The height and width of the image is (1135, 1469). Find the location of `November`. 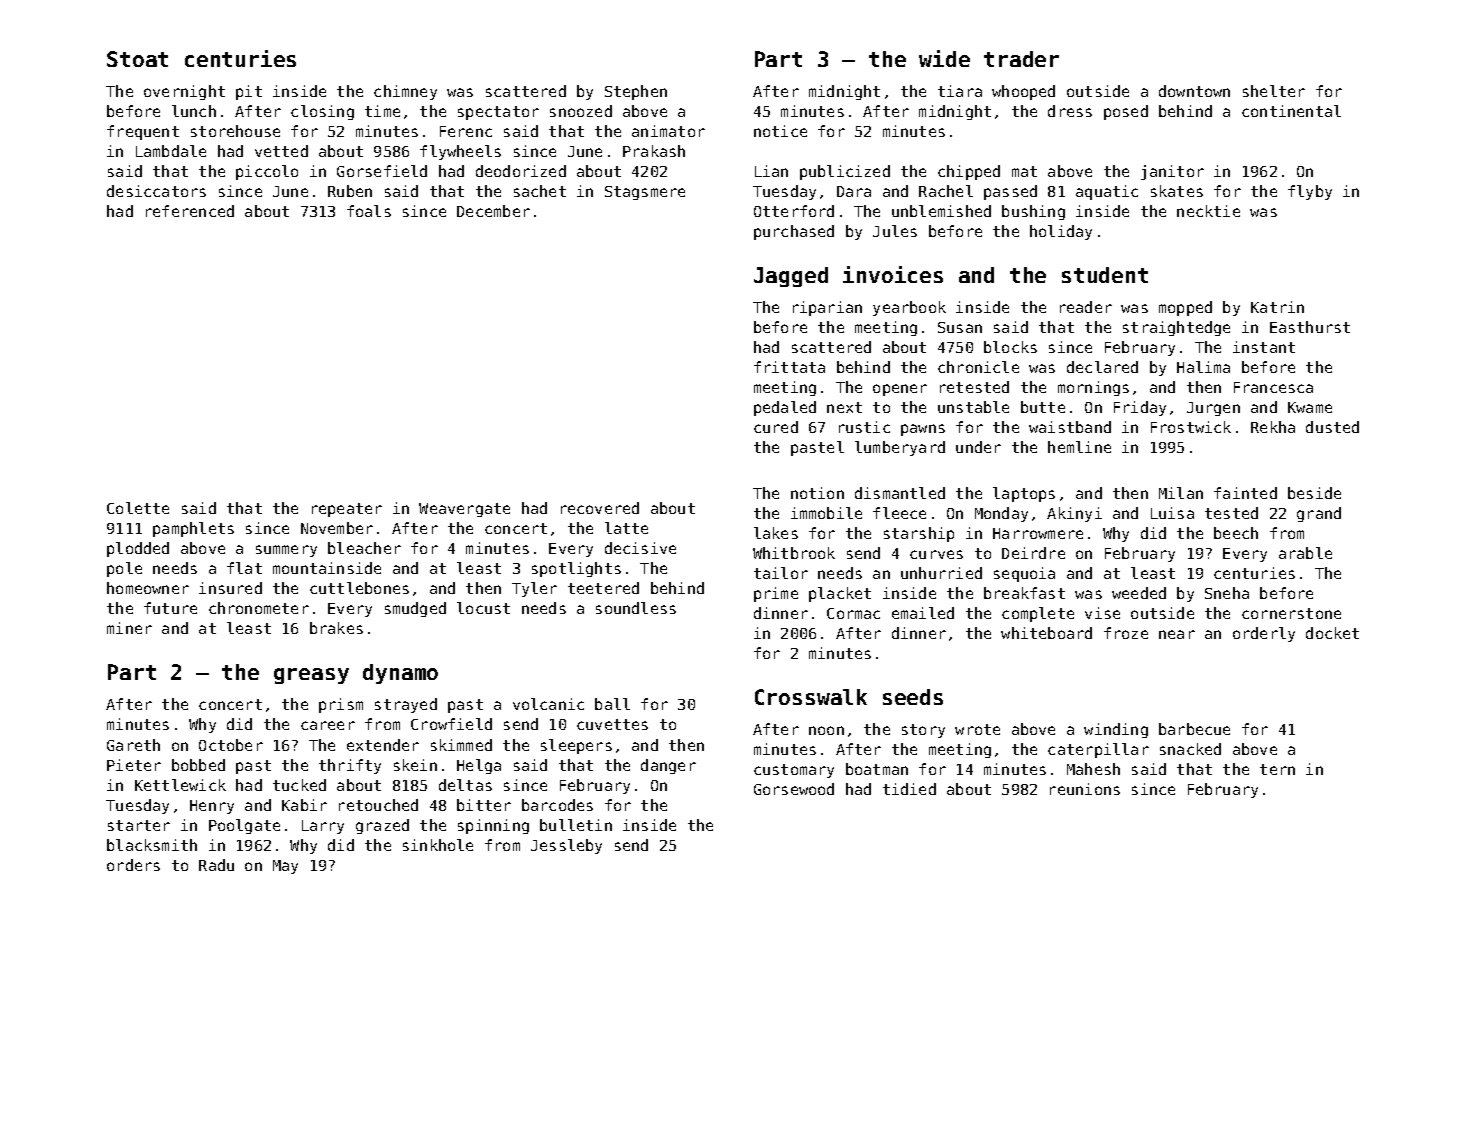

November is located at coordinates (337, 528).
